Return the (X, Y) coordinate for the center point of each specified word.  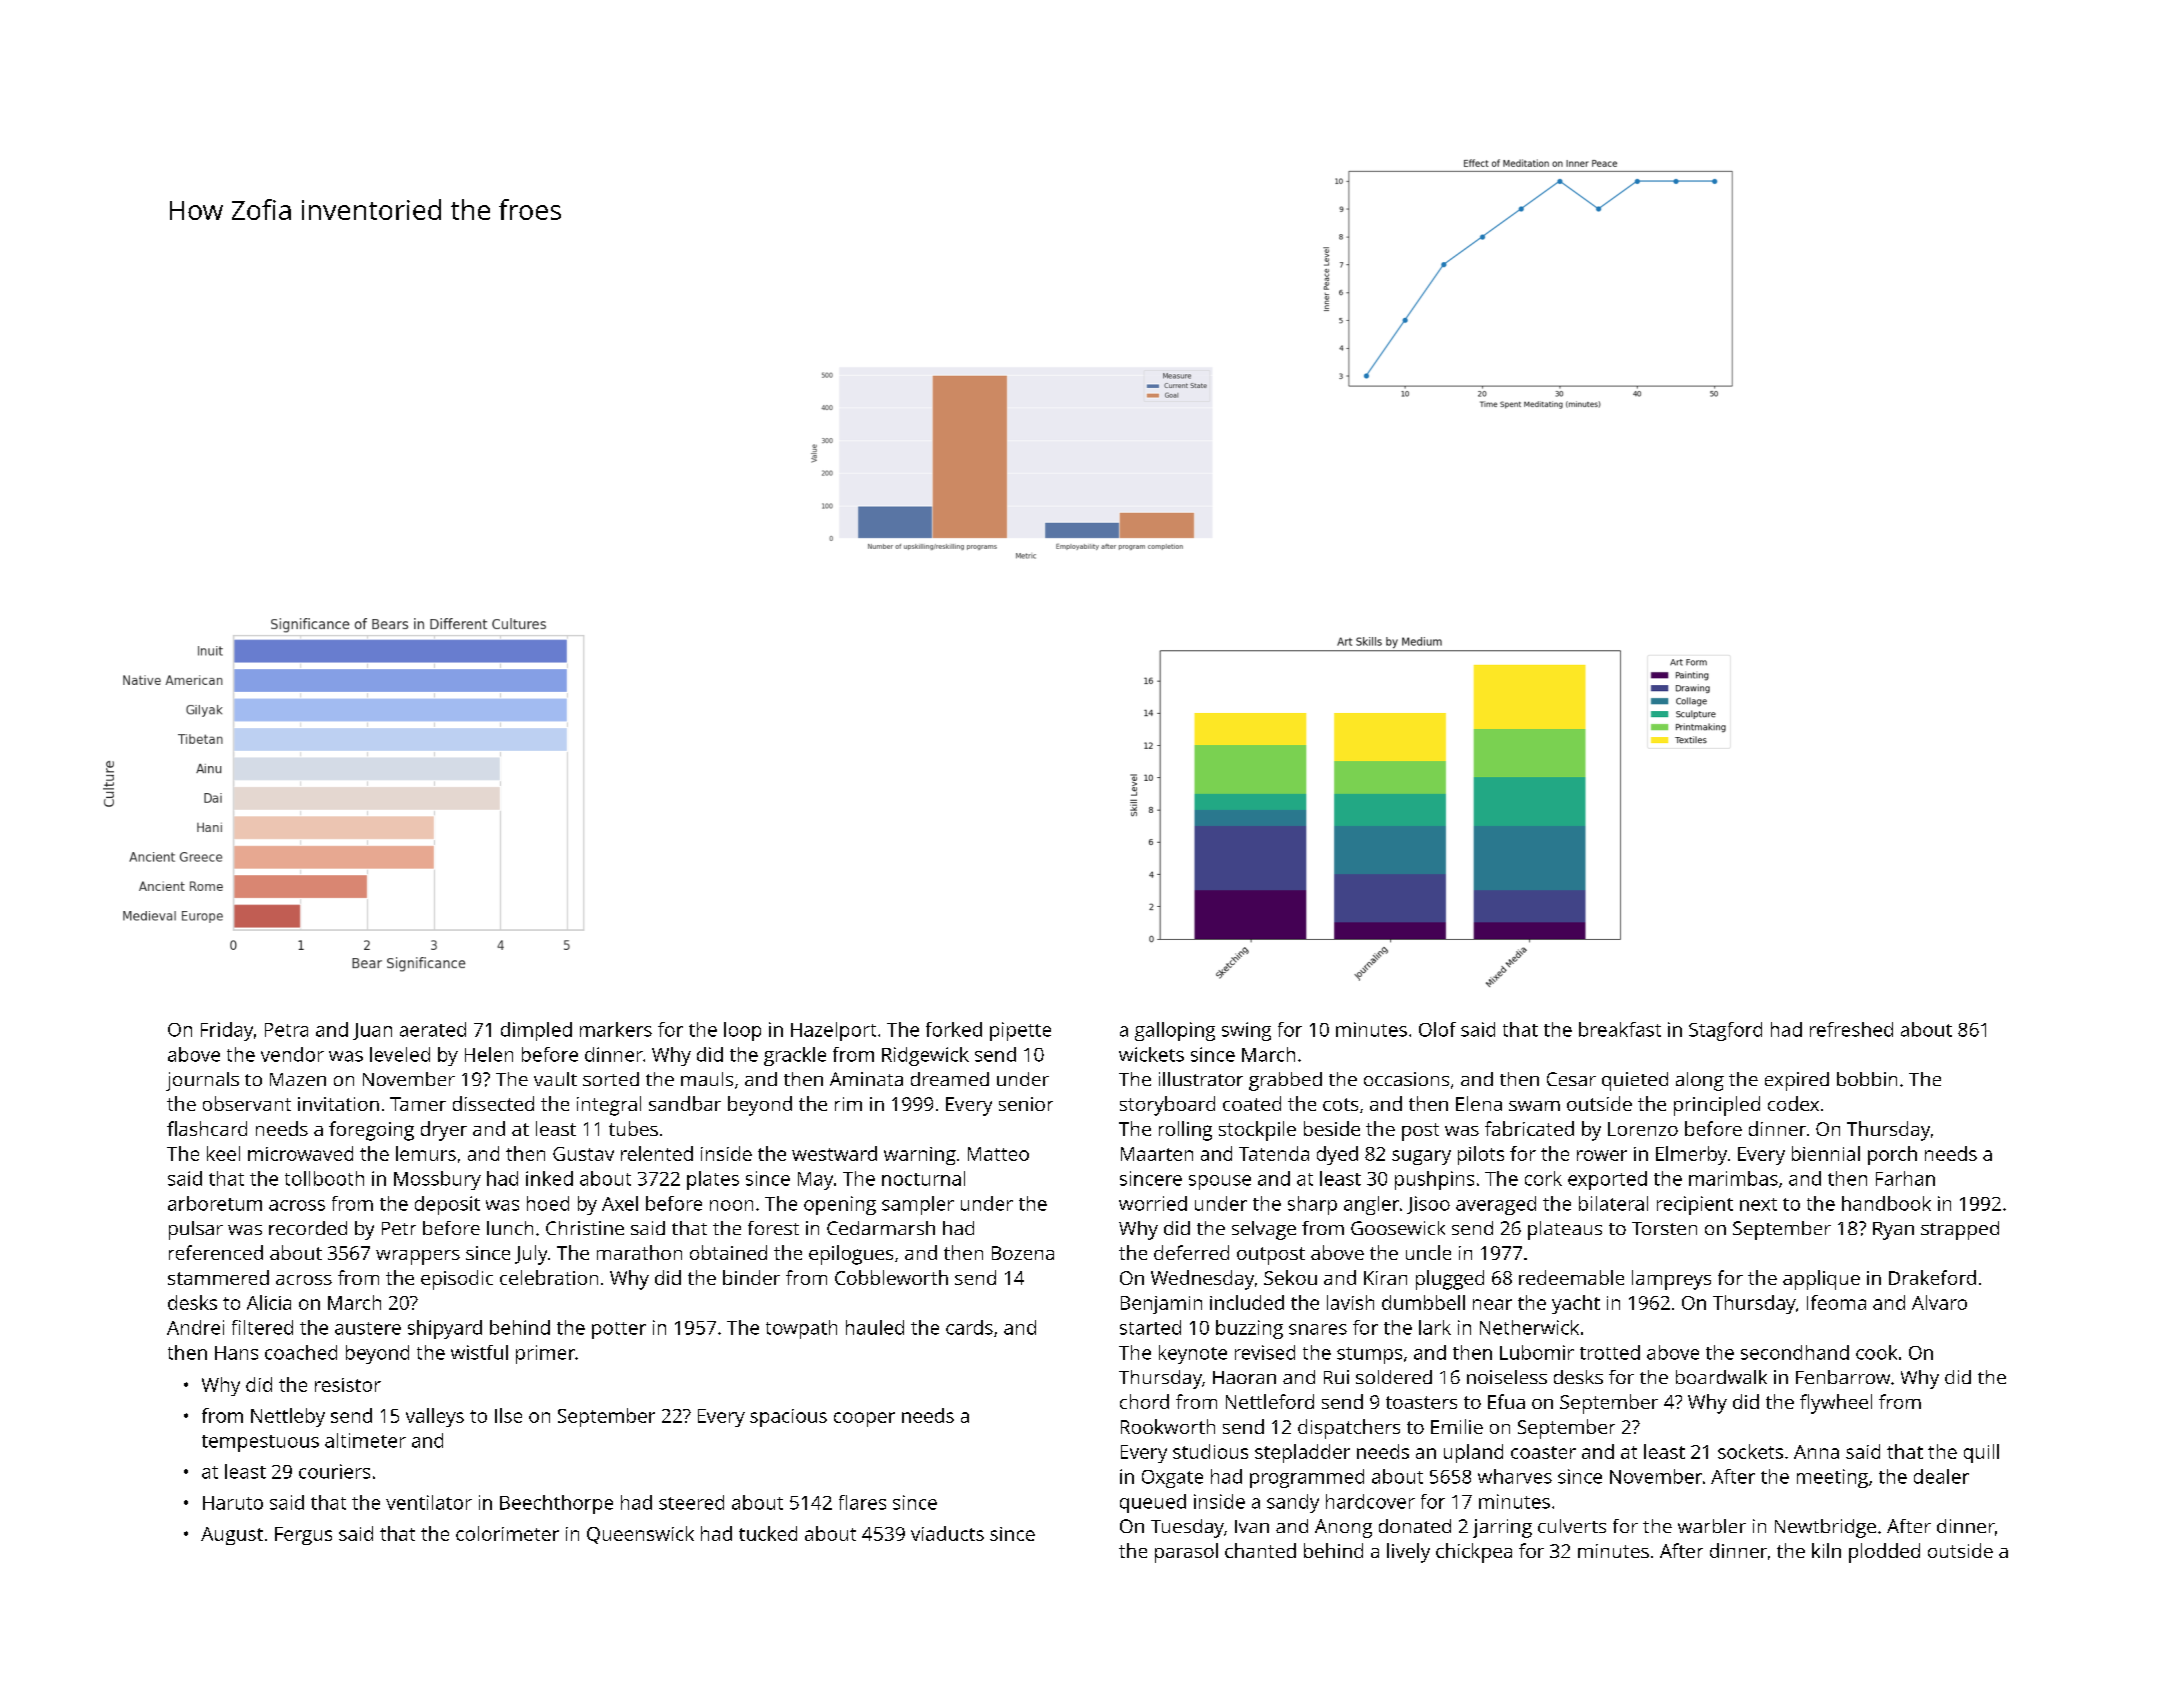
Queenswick (640, 1535)
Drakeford (1932, 1277)
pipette (1020, 1031)
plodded (1884, 1553)
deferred (1191, 1252)
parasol (1186, 1553)
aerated (433, 1029)
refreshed (1851, 1029)
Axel (620, 1203)
